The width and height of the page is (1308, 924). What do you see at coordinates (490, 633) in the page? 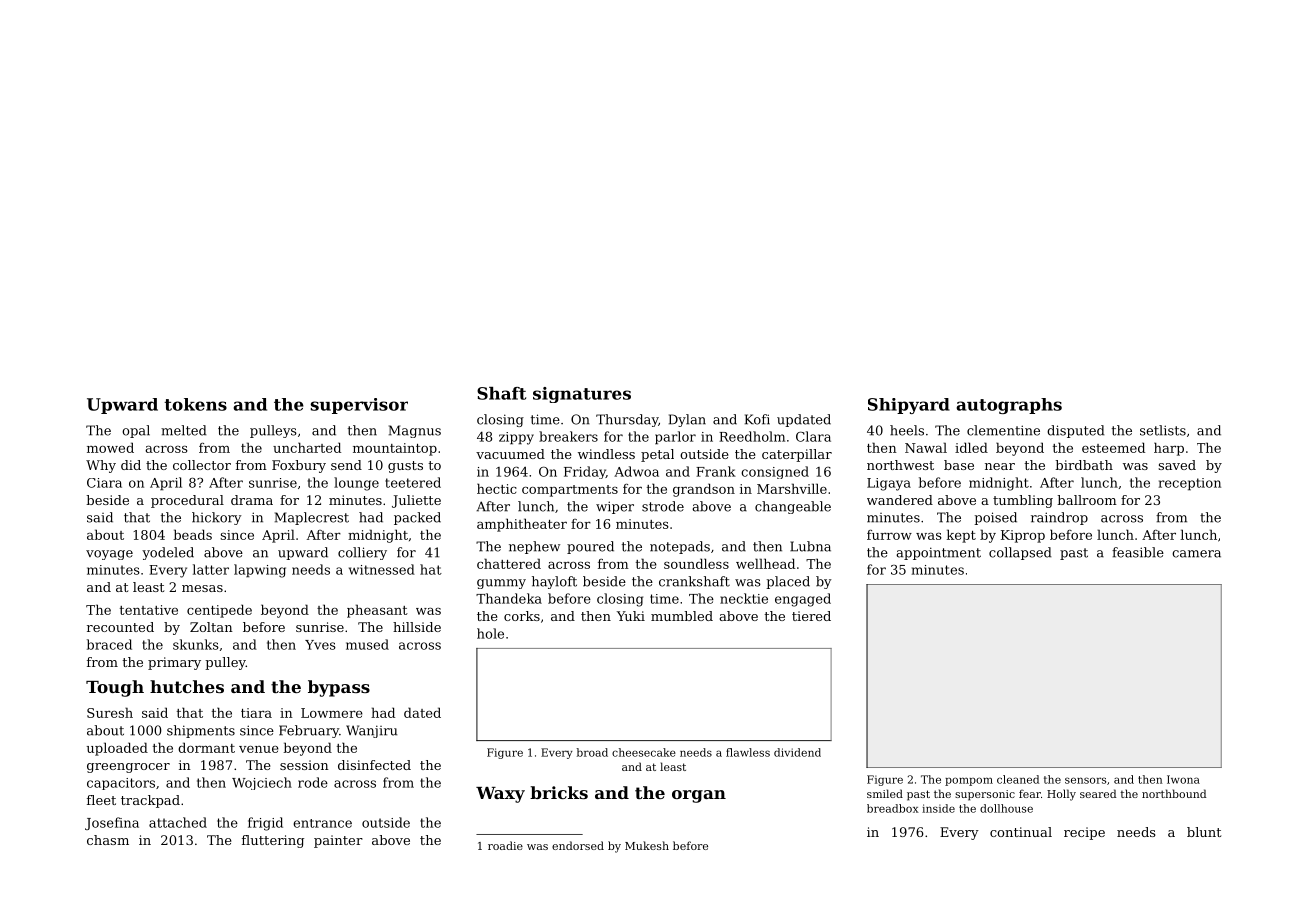
I see `hole` at bounding box center [490, 633].
